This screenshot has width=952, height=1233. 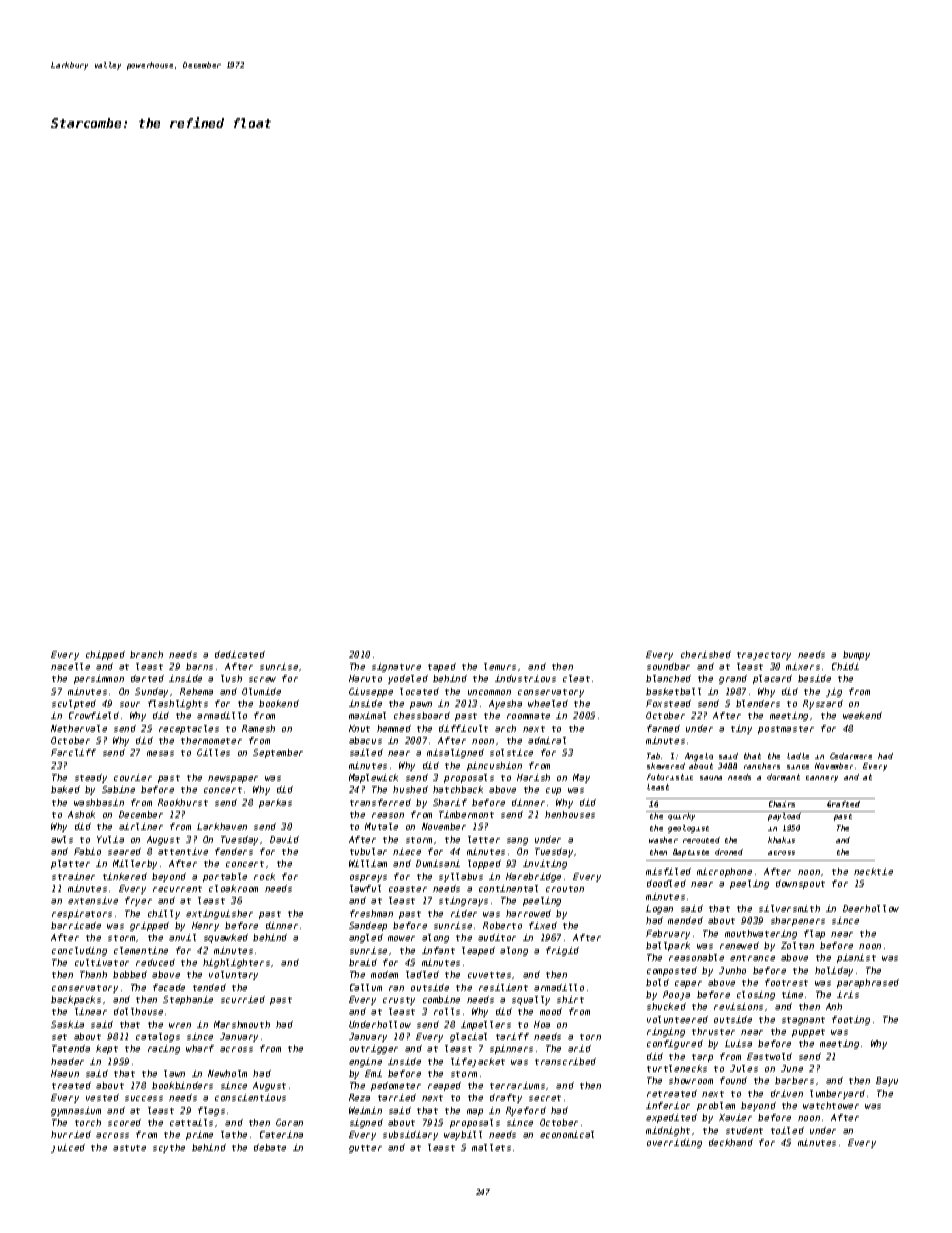 I want to click on Rookhurst, so click(x=183, y=802).
